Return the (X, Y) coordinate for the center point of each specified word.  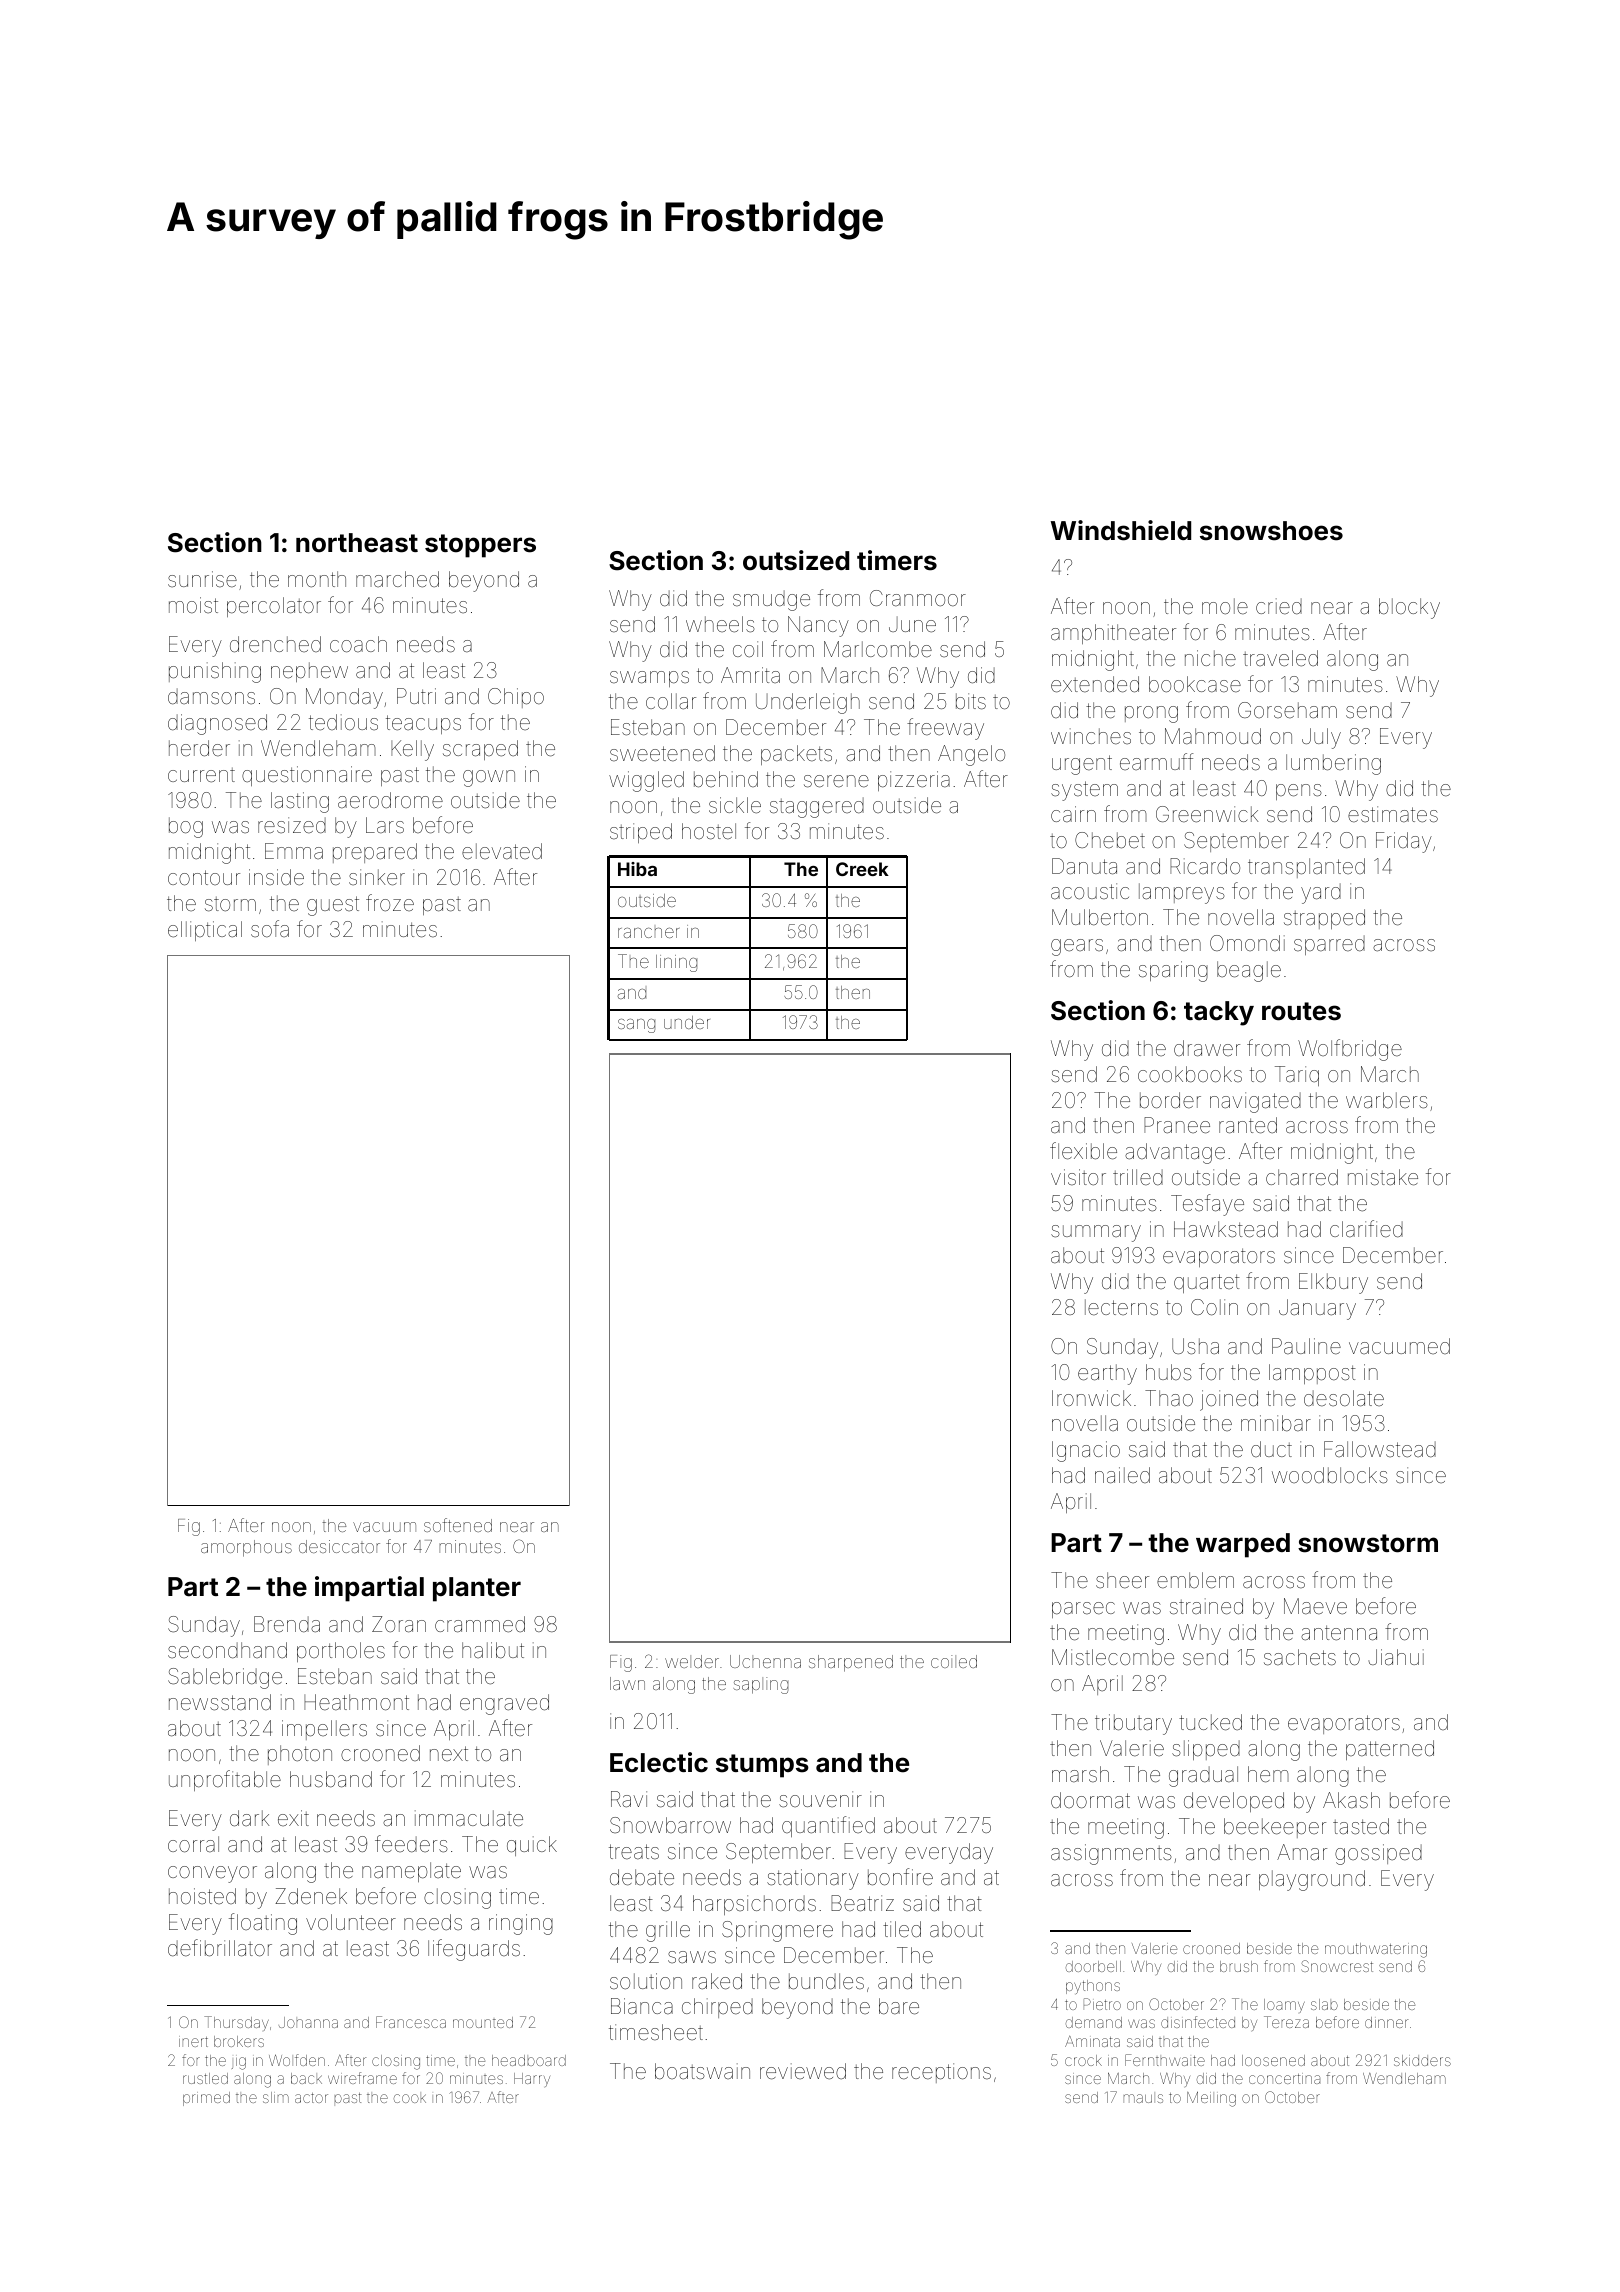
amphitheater (1113, 634)
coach (358, 644)
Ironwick (1091, 1398)
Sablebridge (225, 1678)
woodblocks (1330, 1475)
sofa (270, 928)
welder (692, 1661)
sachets (1300, 1657)
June (912, 625)
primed (206, 2099)
